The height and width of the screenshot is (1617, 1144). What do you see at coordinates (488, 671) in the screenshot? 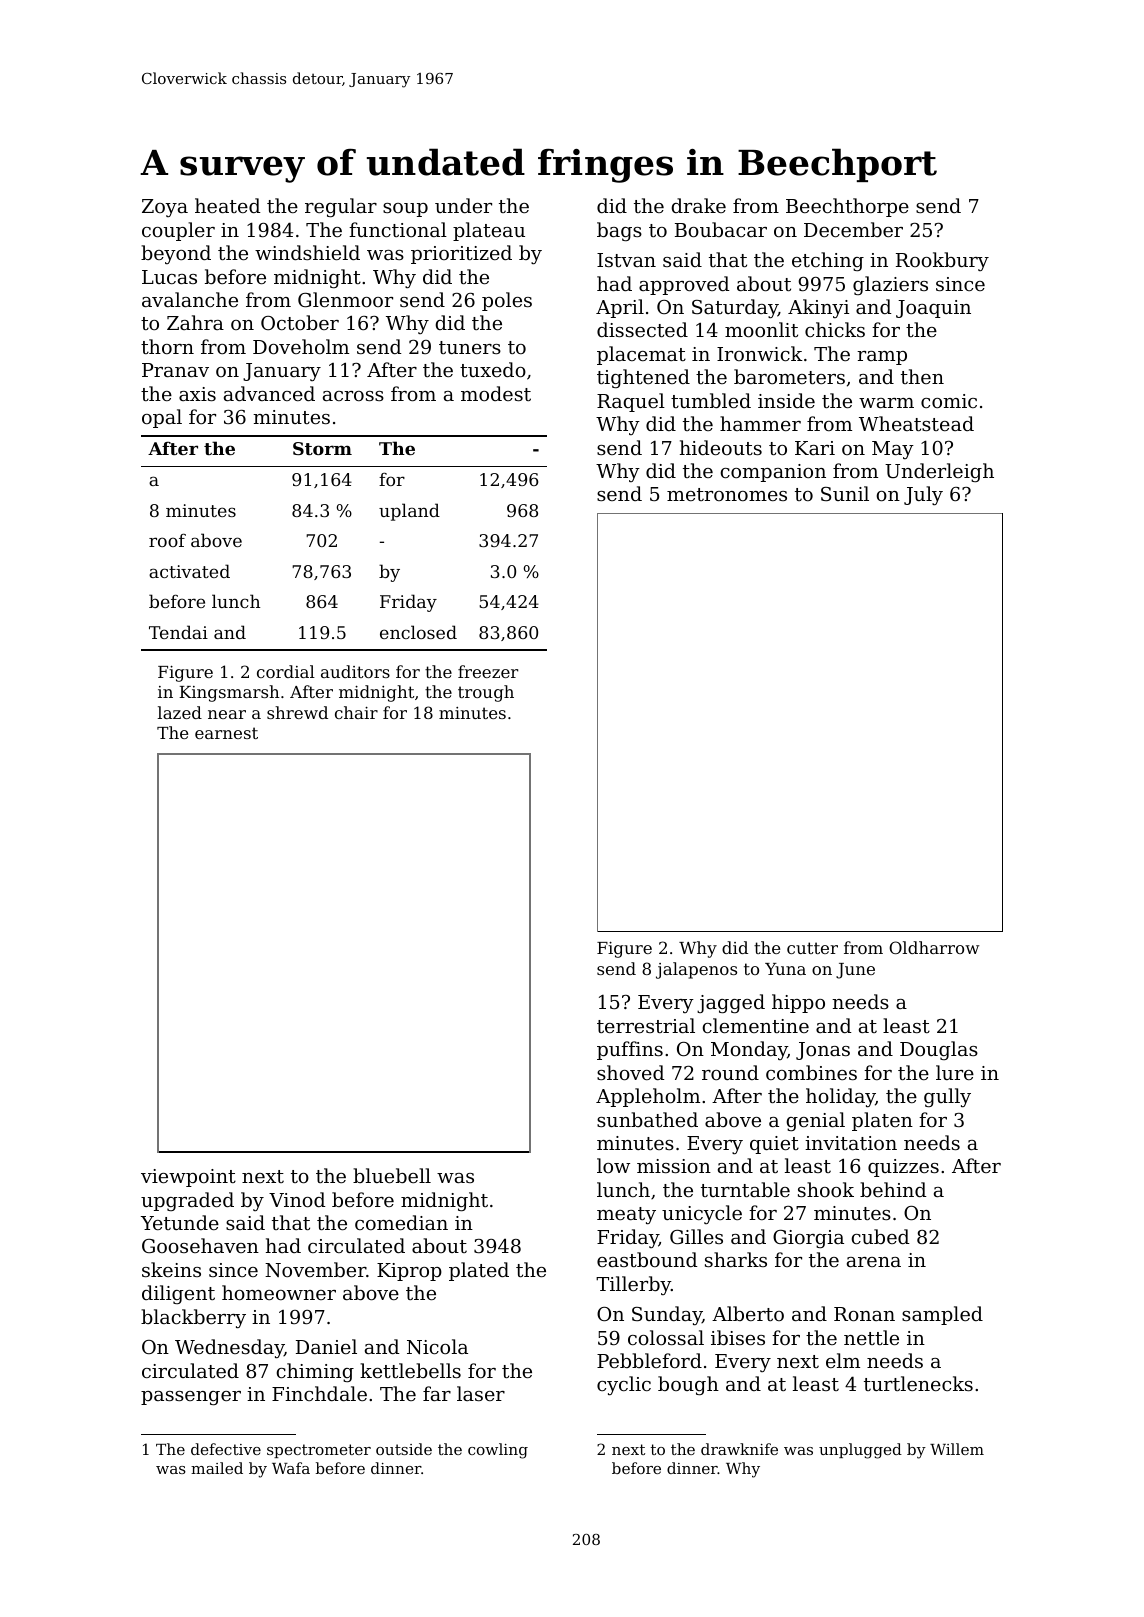
I see `freezer` at bounding box center [488, 671].
